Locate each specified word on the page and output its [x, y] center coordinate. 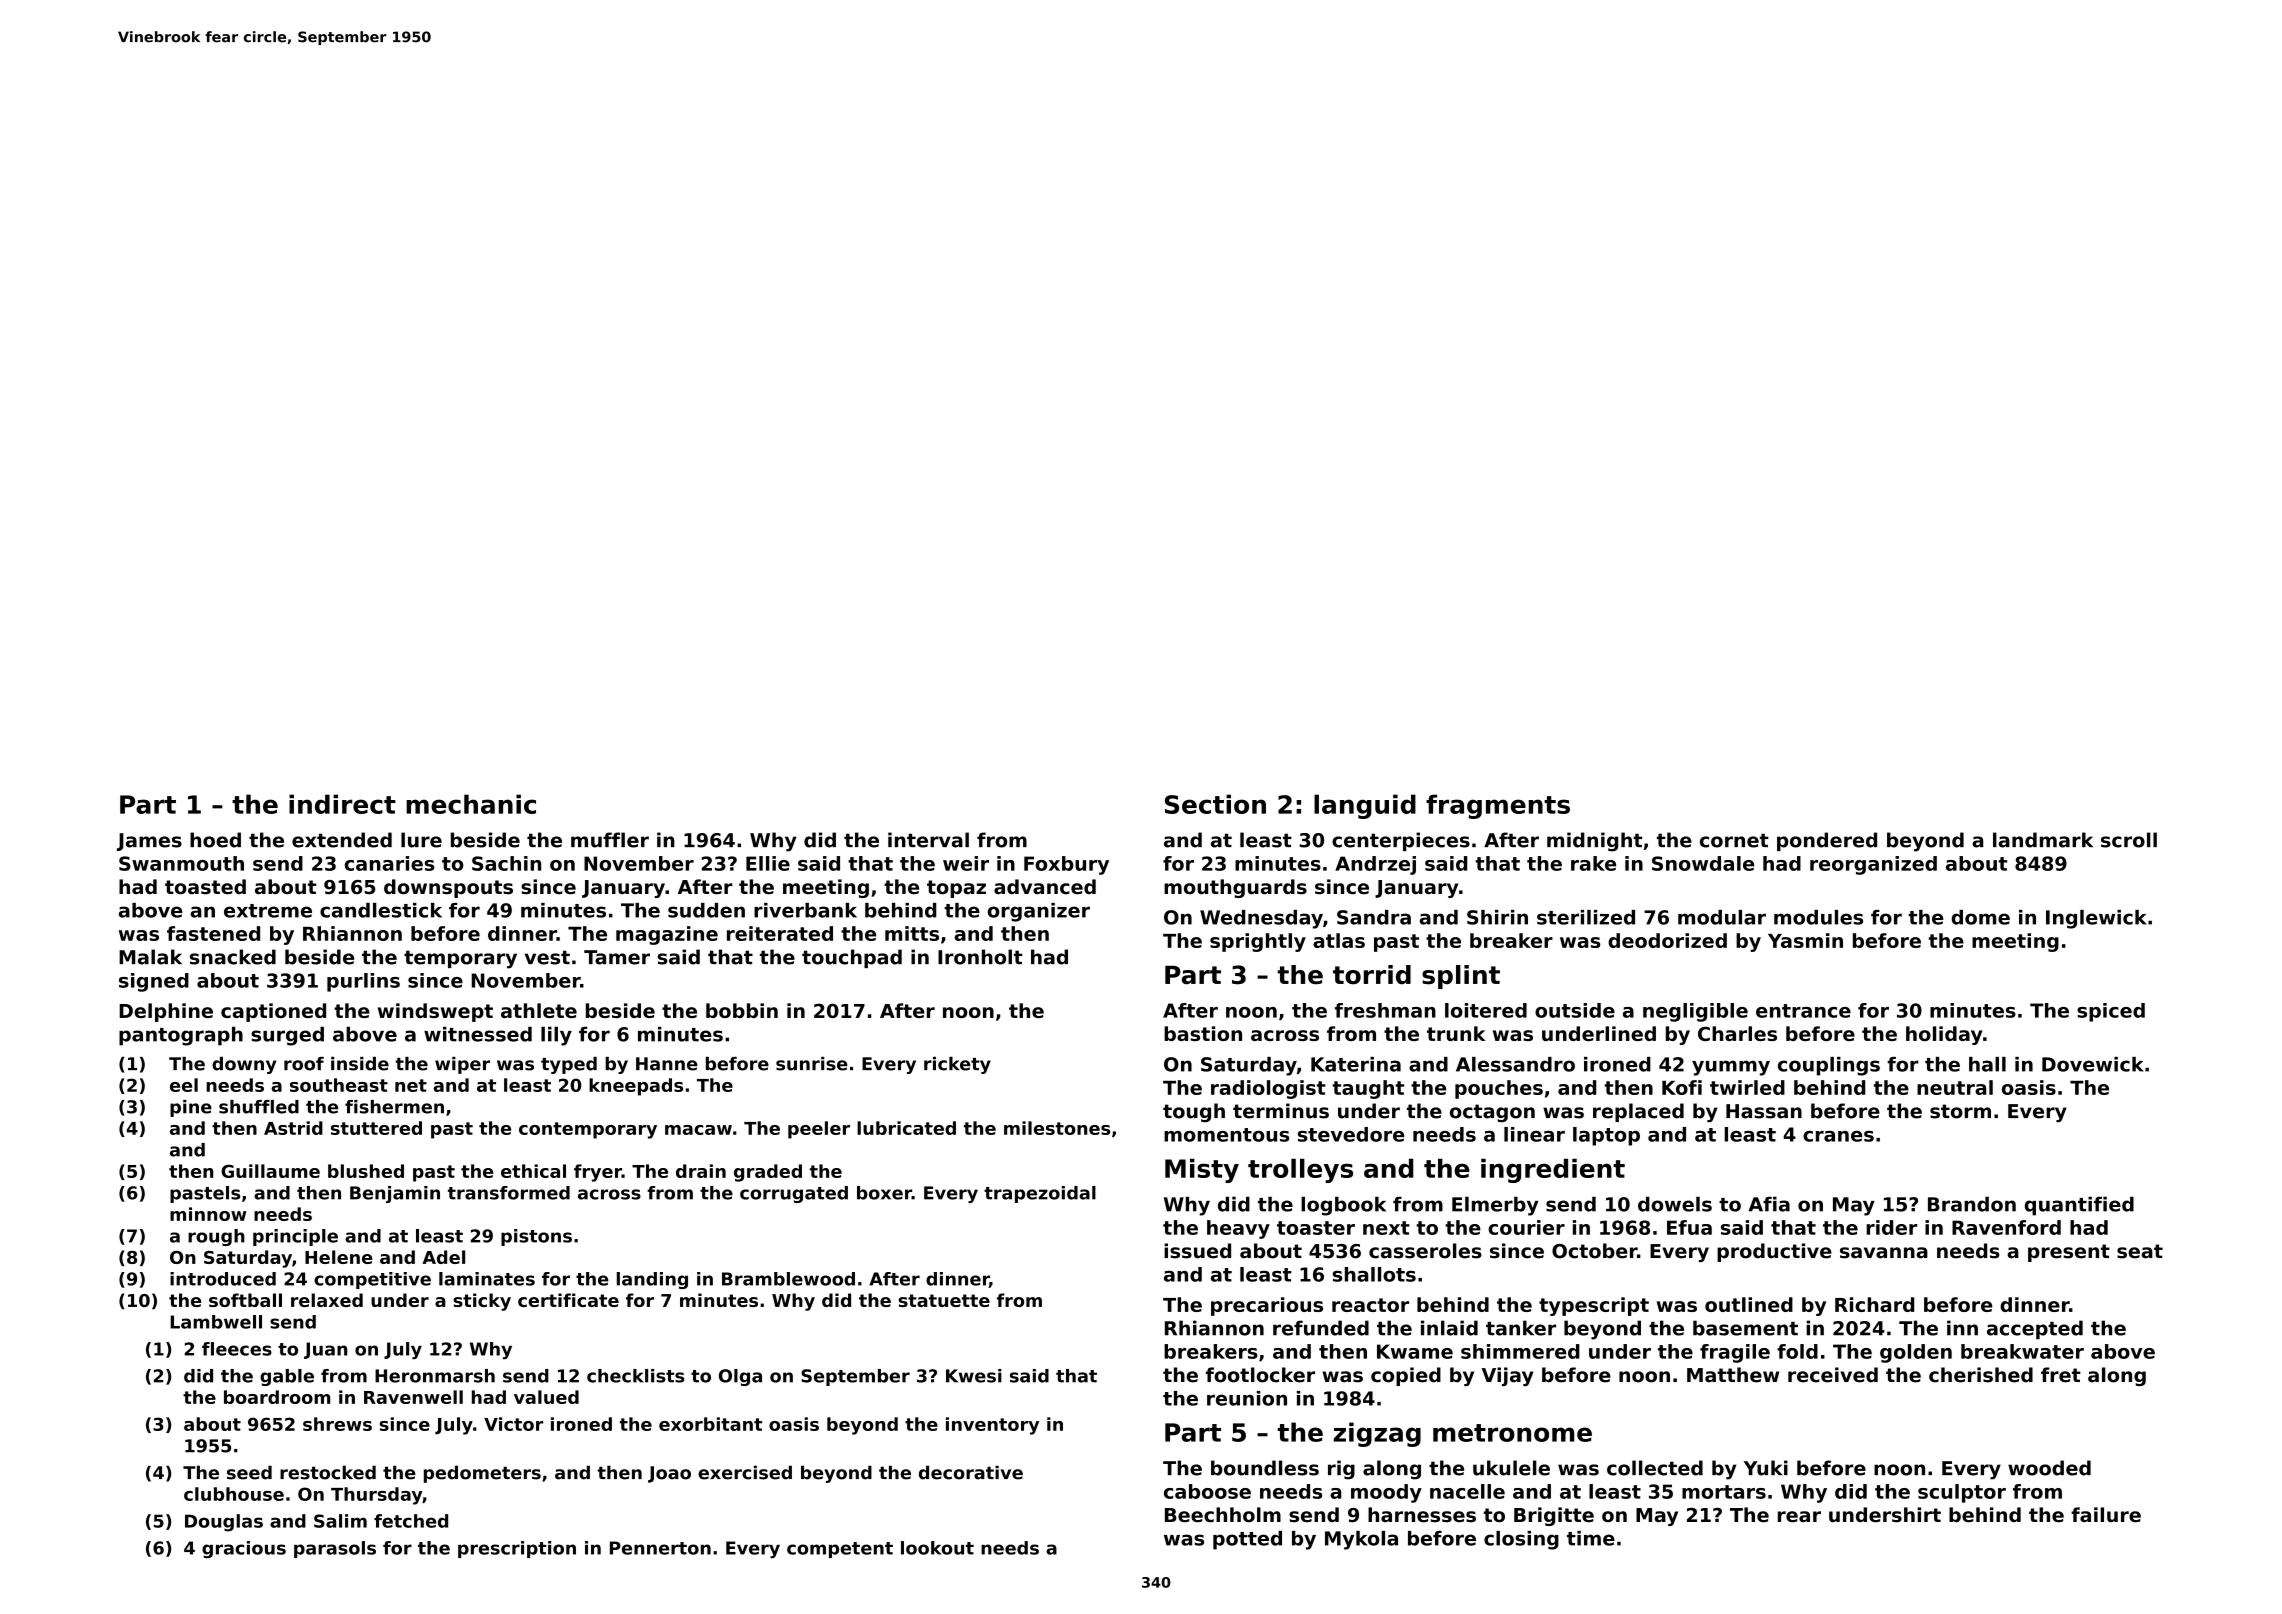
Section [1215, 804]
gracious [244, 1549]
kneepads [636, 1087]
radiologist [1268, 1089]
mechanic [471, 804]
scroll [2129, 840]
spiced [2111, 1012]
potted [1247, 1540]
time [1591, 1538]
